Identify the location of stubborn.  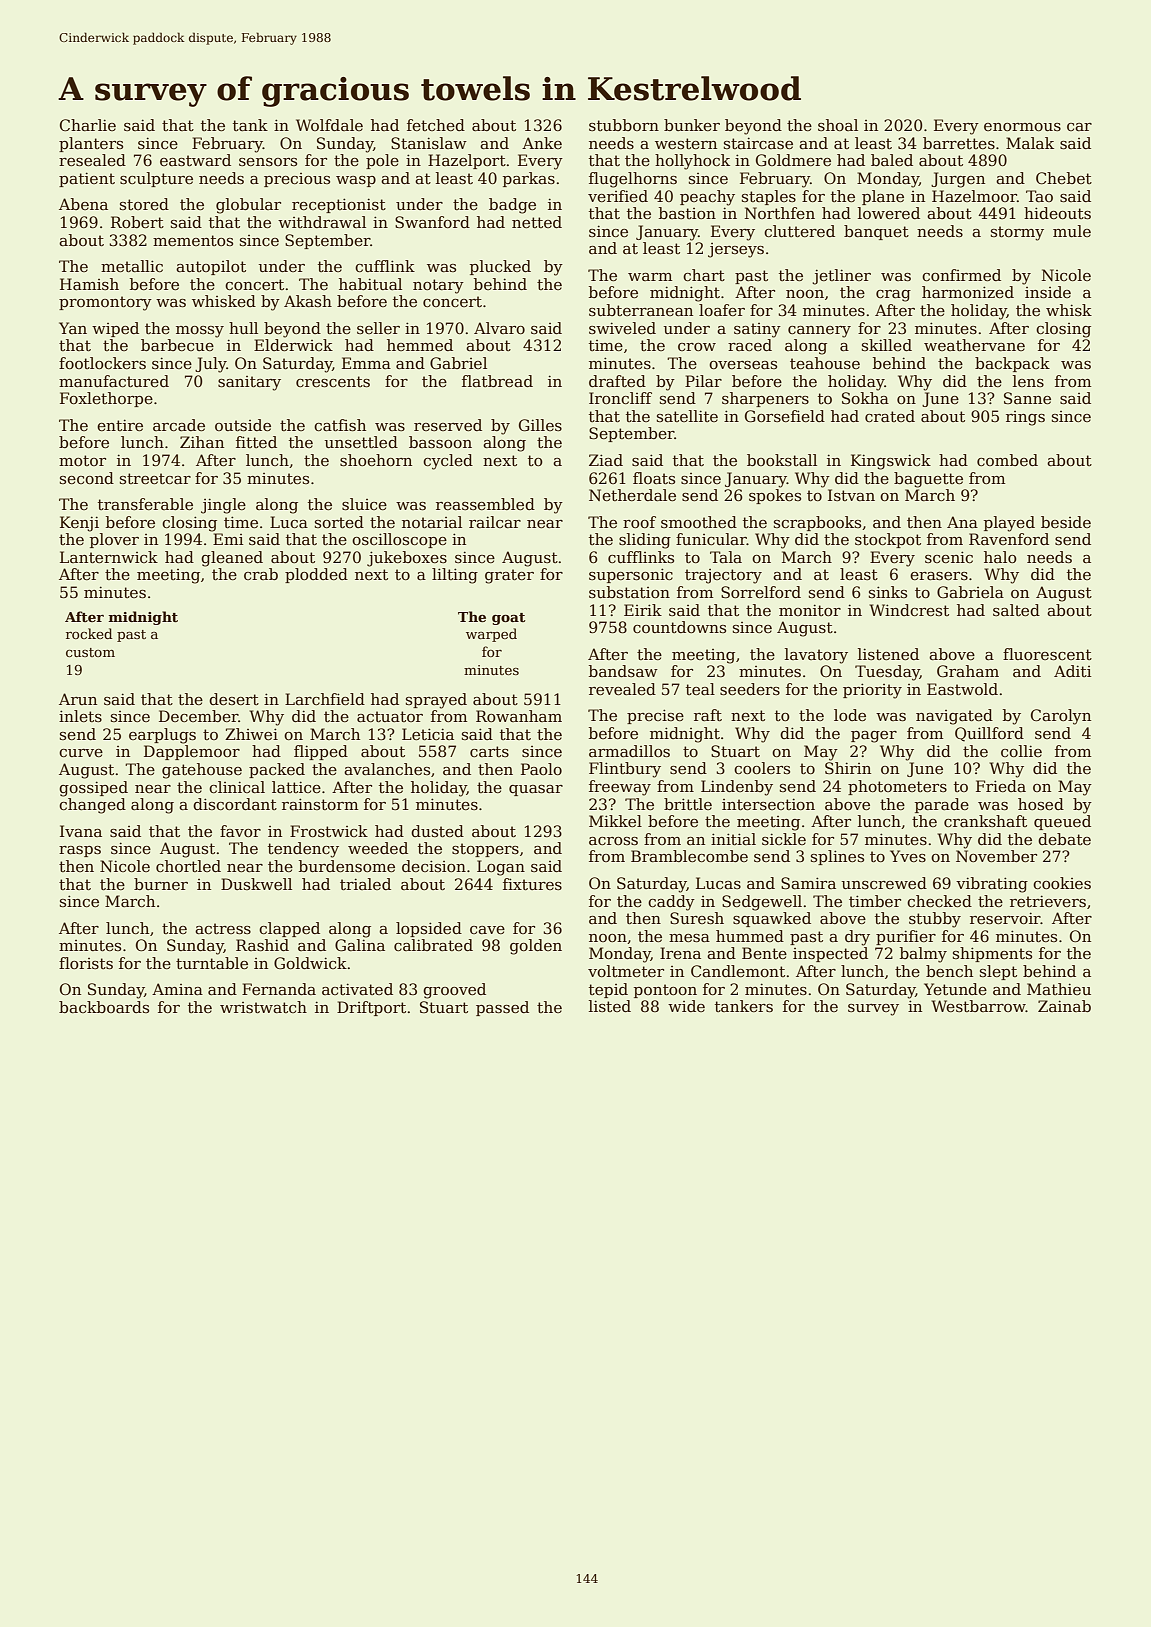
(624, 125).
